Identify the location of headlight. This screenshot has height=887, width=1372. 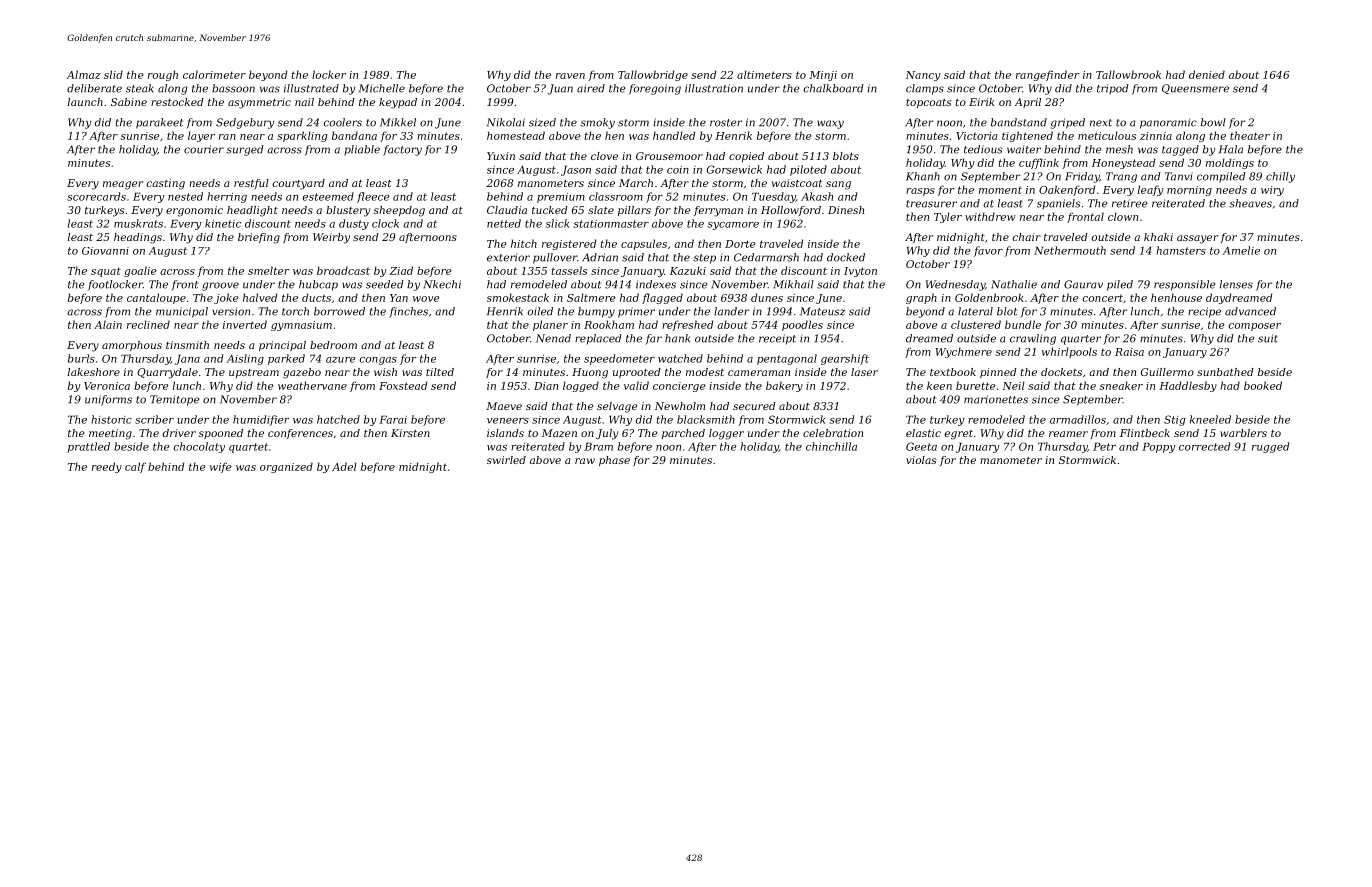
(252, 211).
